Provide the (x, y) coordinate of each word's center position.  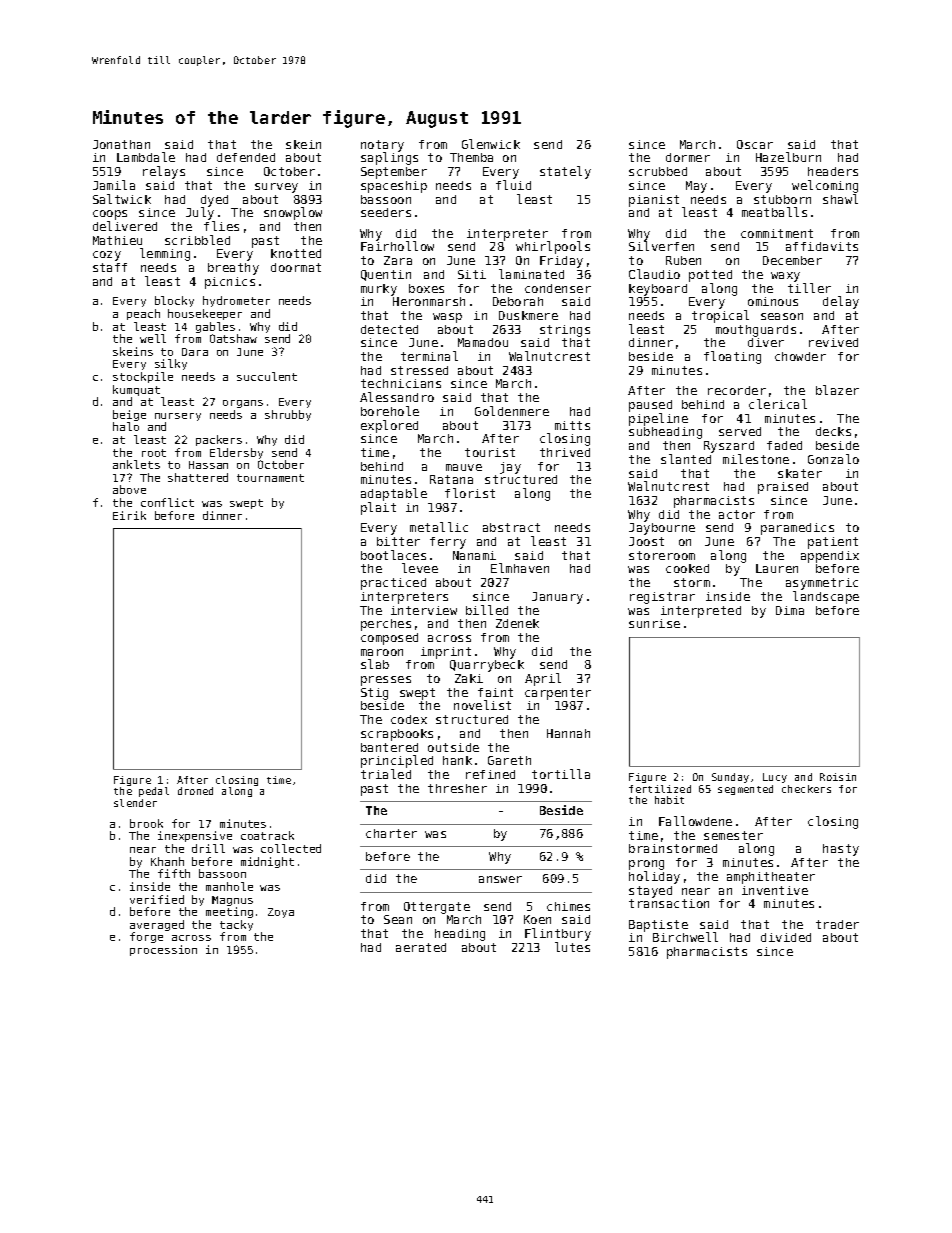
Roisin (838, 777)
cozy (107, 256)
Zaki (469, 678)
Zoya (281, 913)
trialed (386, 774)
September (394, 173)
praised (783, 488)
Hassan (208, 465)
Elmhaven (520, 568)
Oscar (755, 144)
